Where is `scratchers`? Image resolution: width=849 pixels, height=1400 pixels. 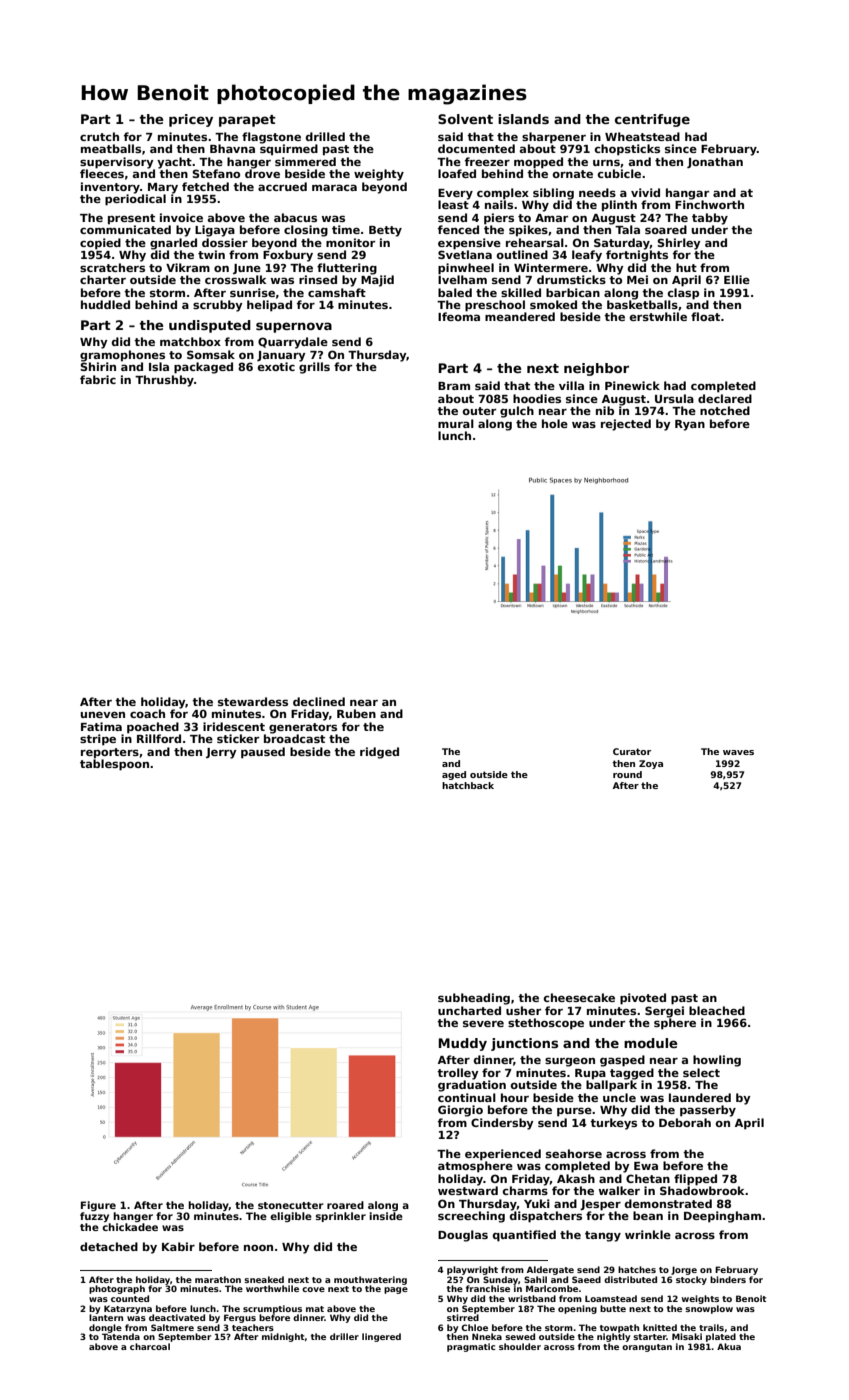
scratchers is located at coordinates (112, 267).
